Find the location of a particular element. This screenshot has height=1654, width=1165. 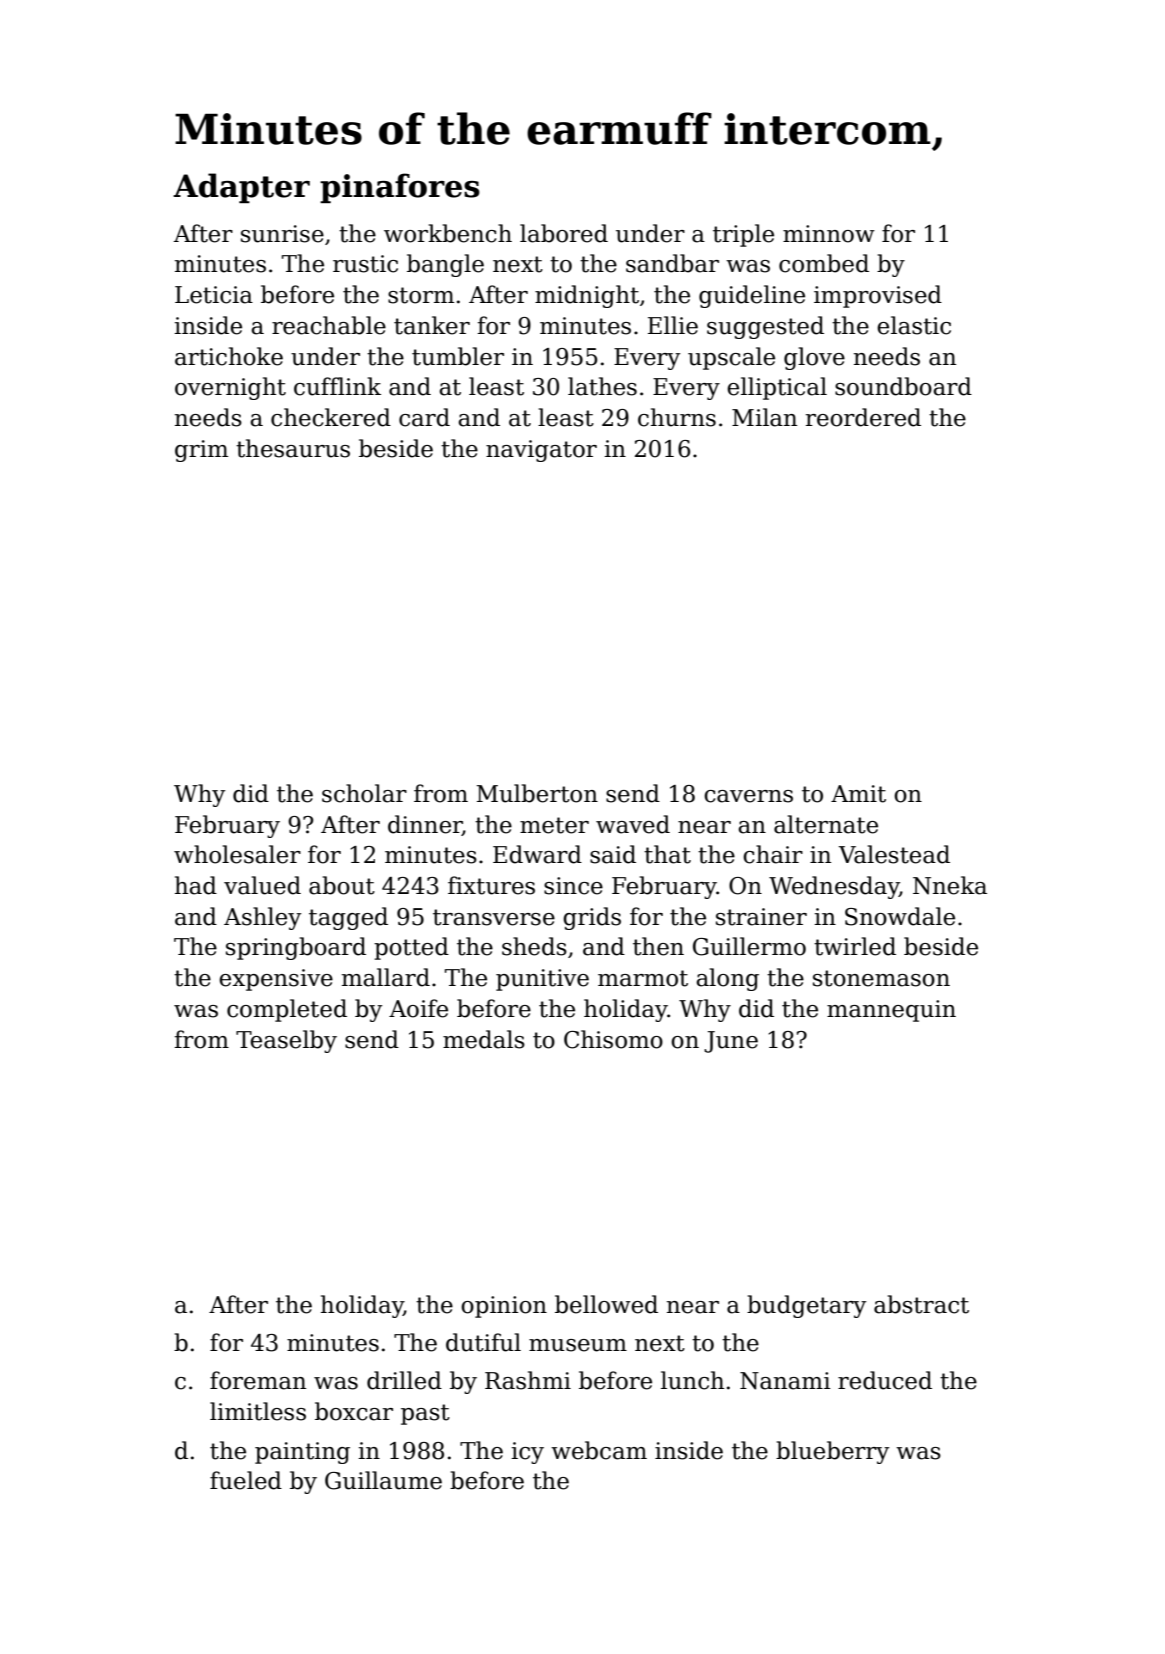

Adapter is located at coordinates (241, 188).
